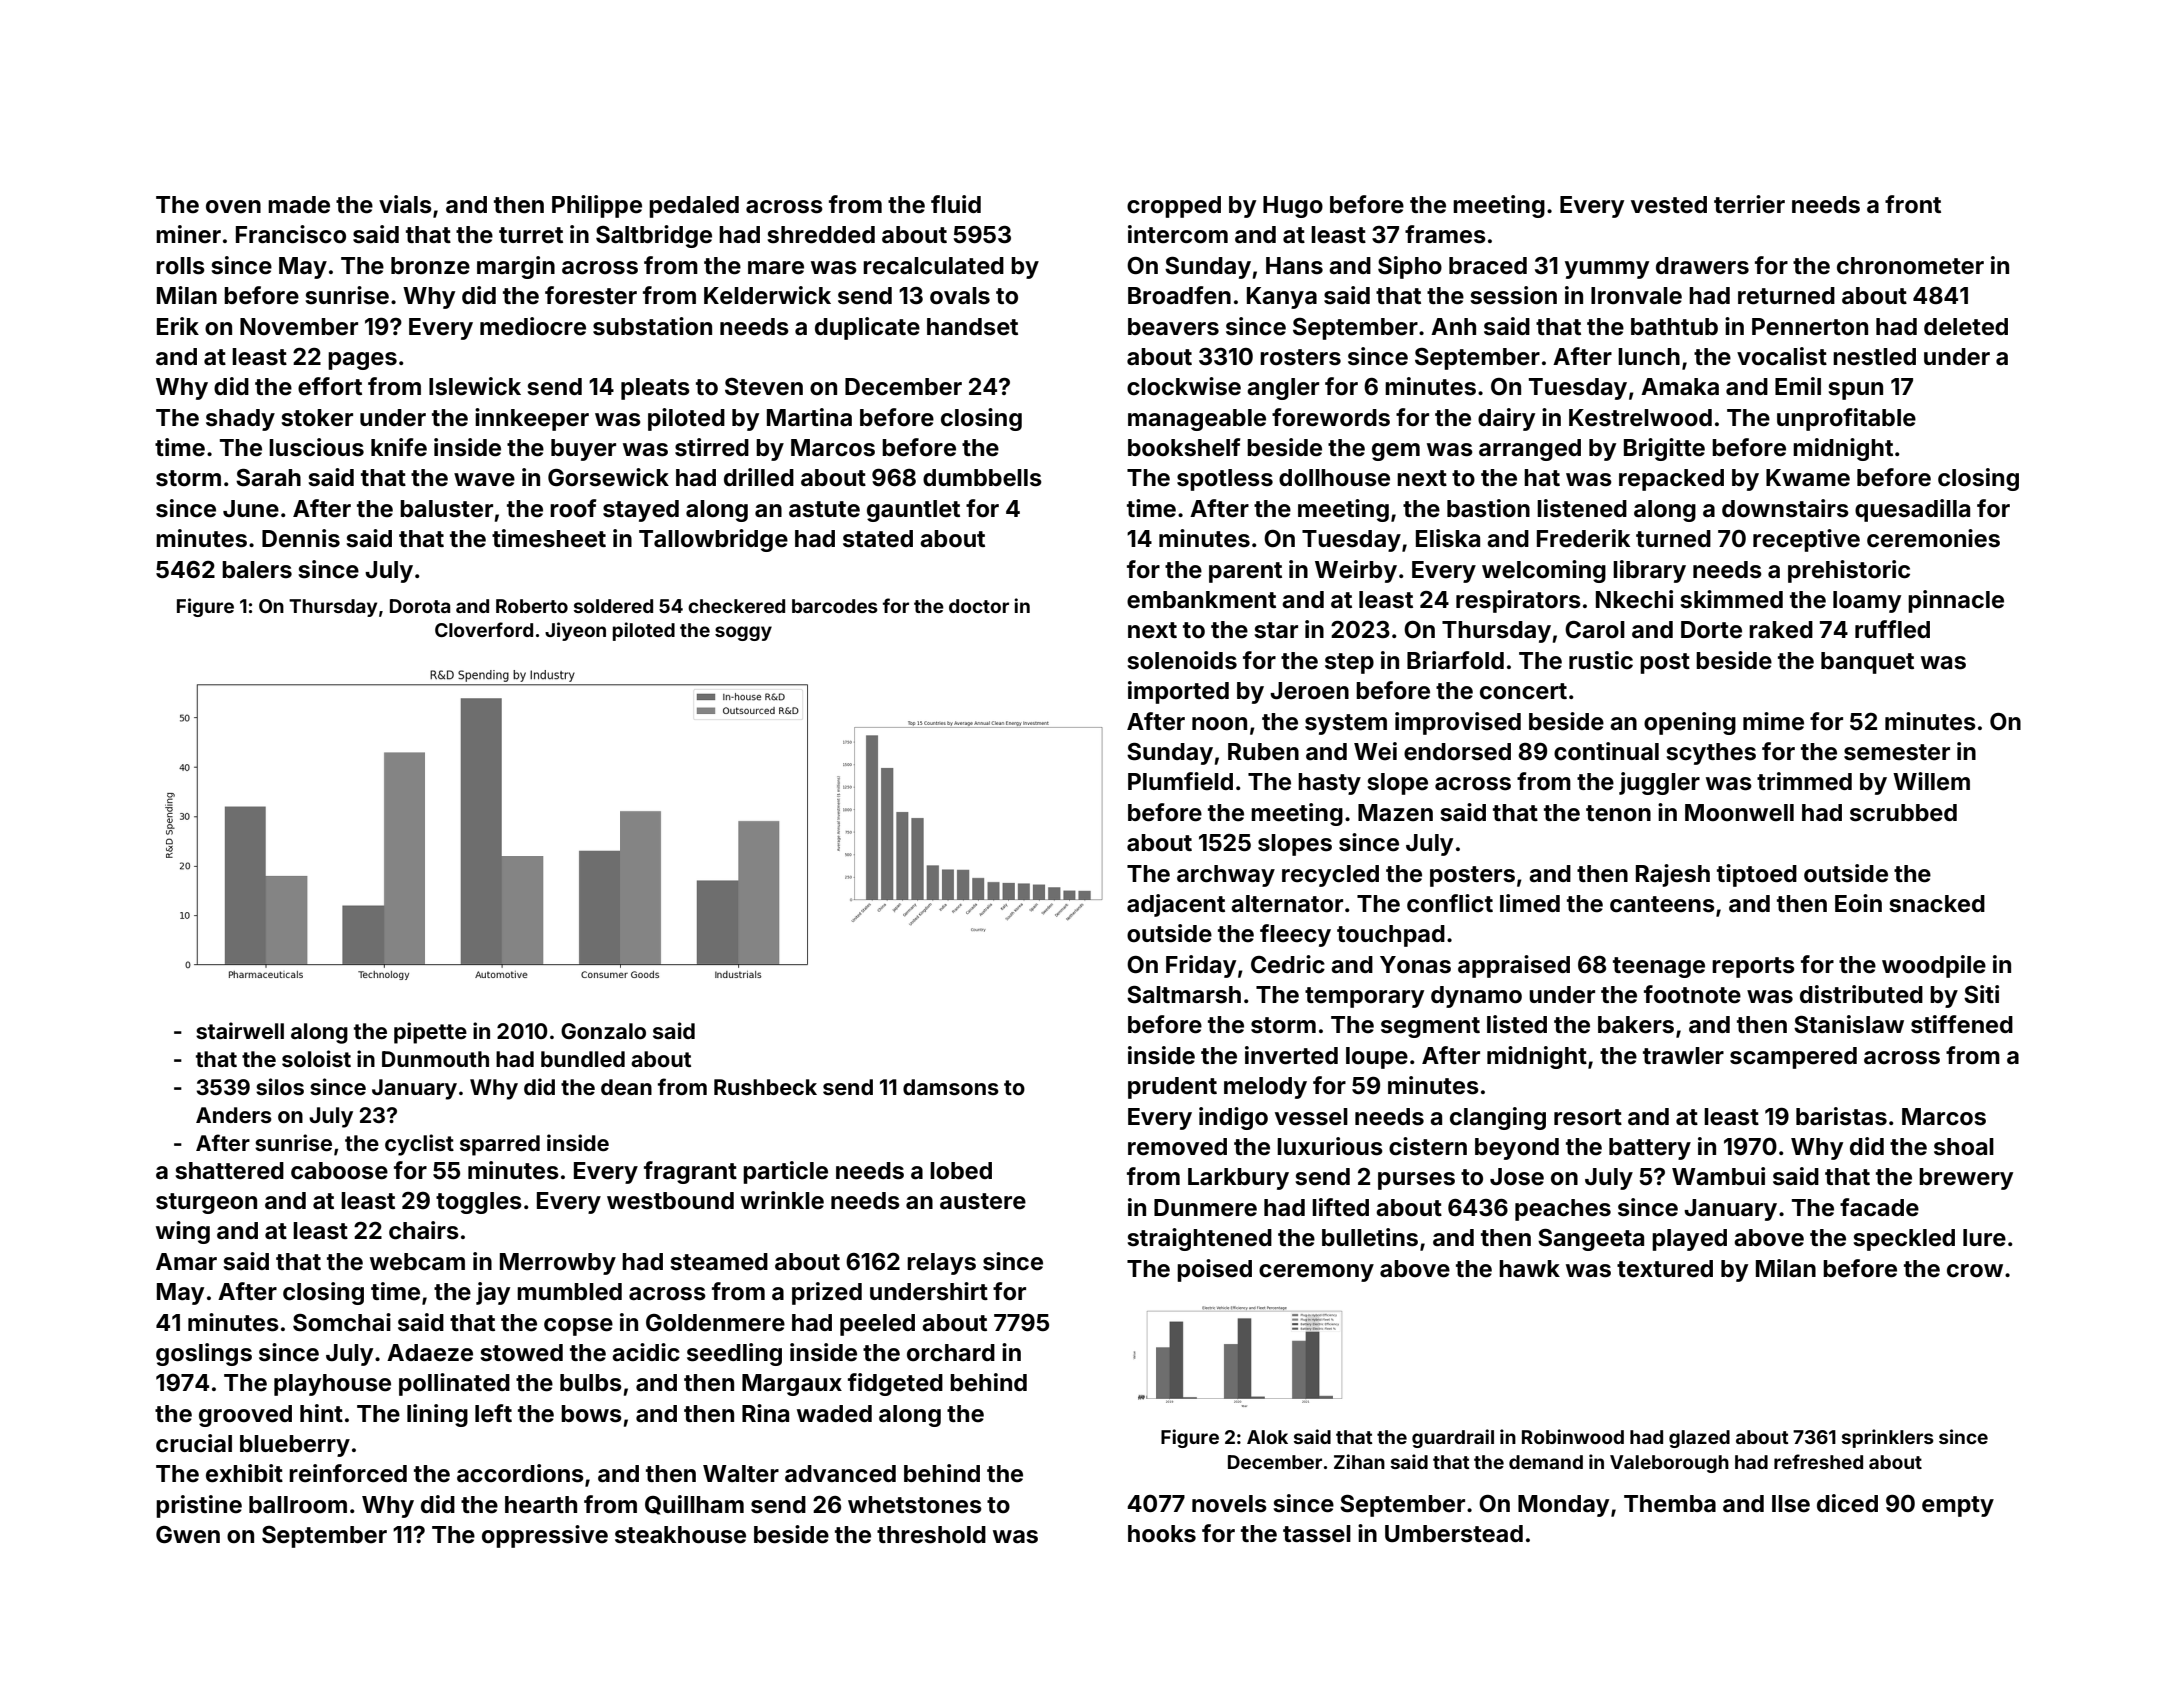  What do you see at coordinates (913, 511) in the screenshot?
I see `gauntlet` at bounding box center [913, 511].
